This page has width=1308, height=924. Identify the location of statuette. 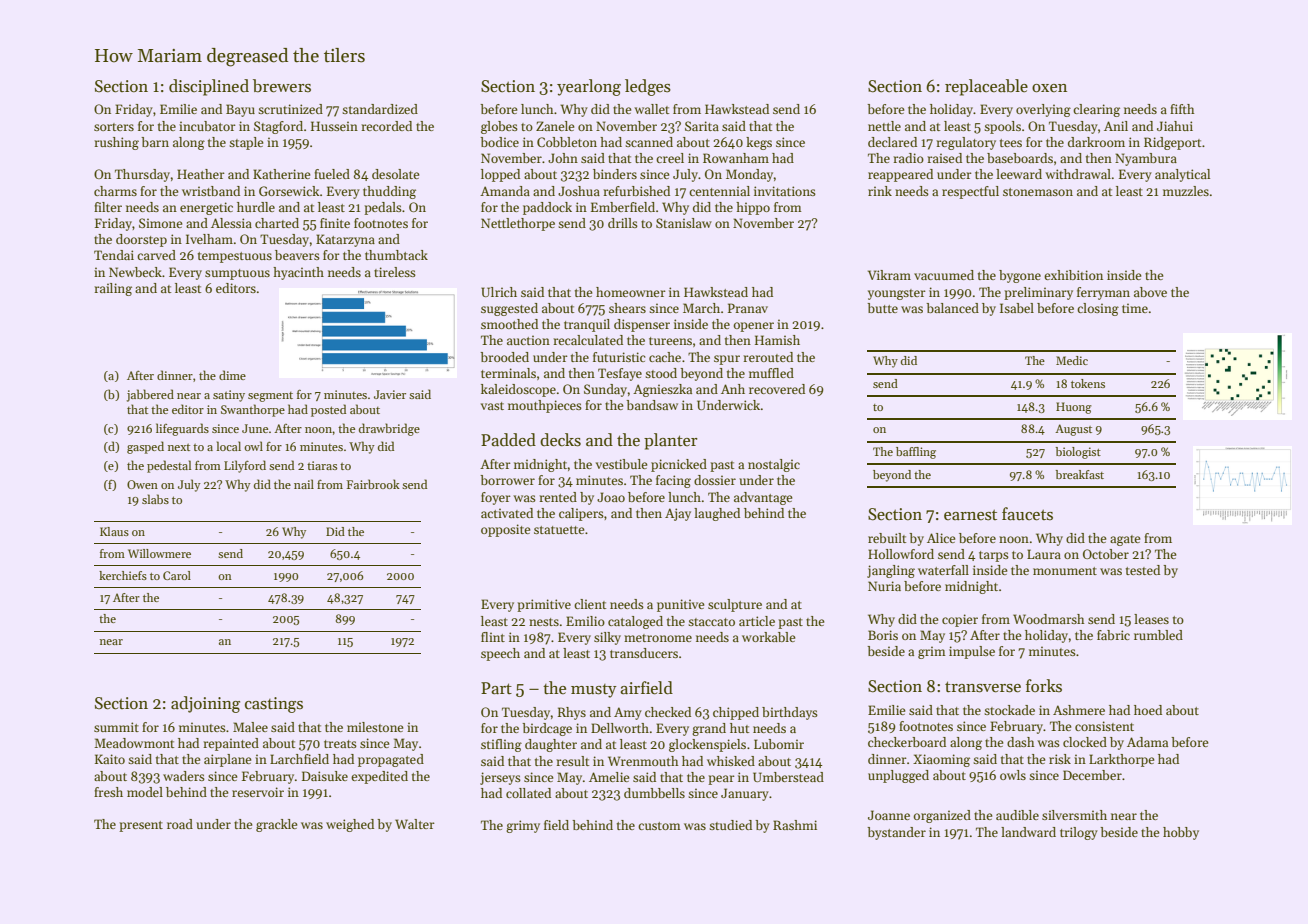
(559, 530).
